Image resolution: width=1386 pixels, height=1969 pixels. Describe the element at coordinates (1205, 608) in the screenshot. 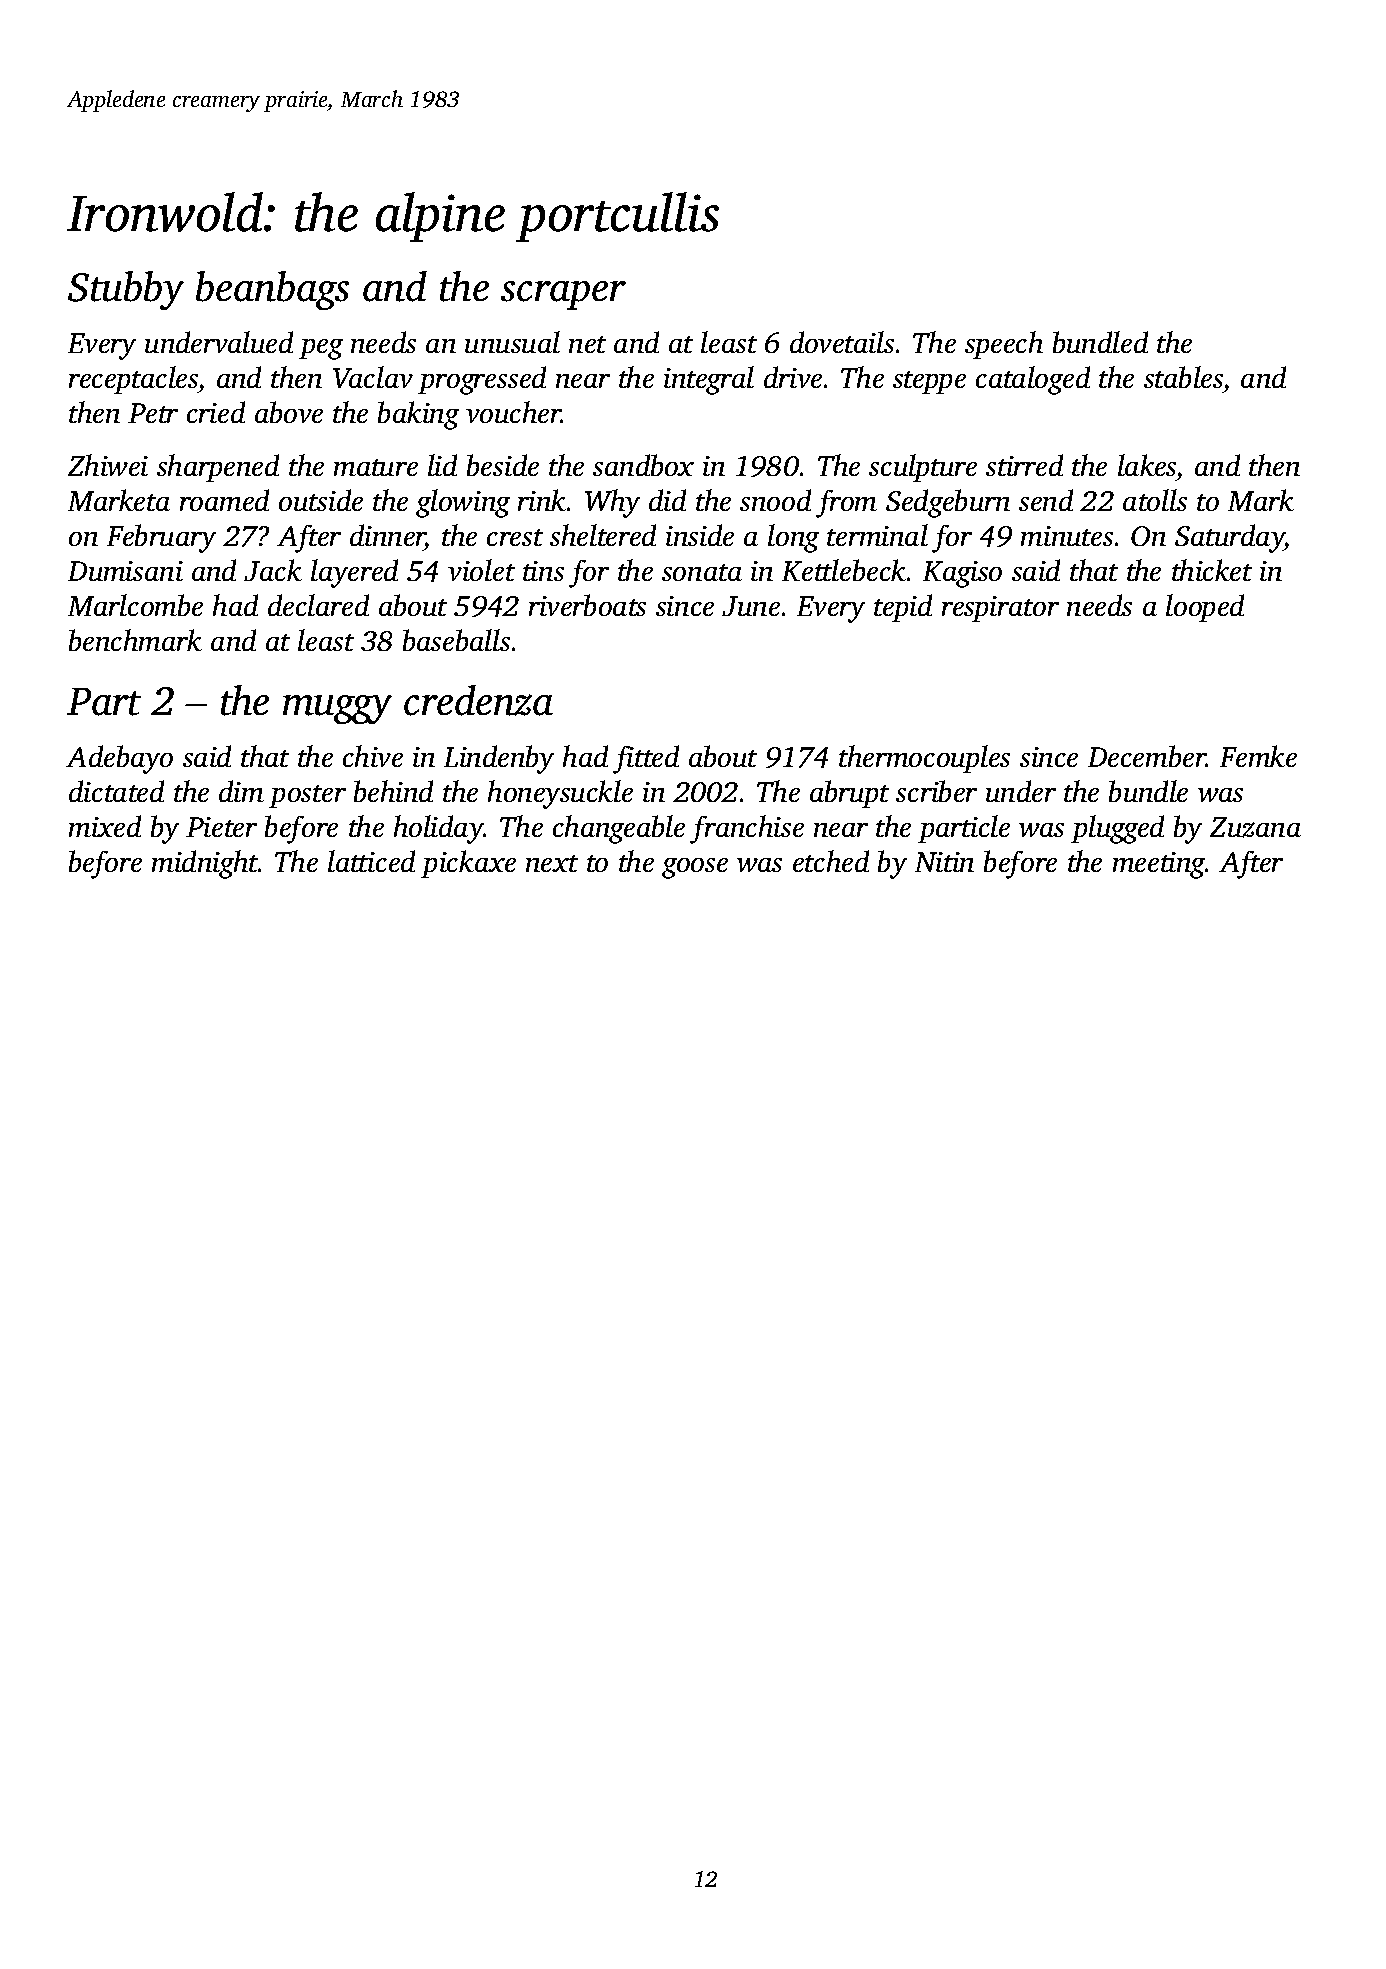

I see `looped` at that location.
